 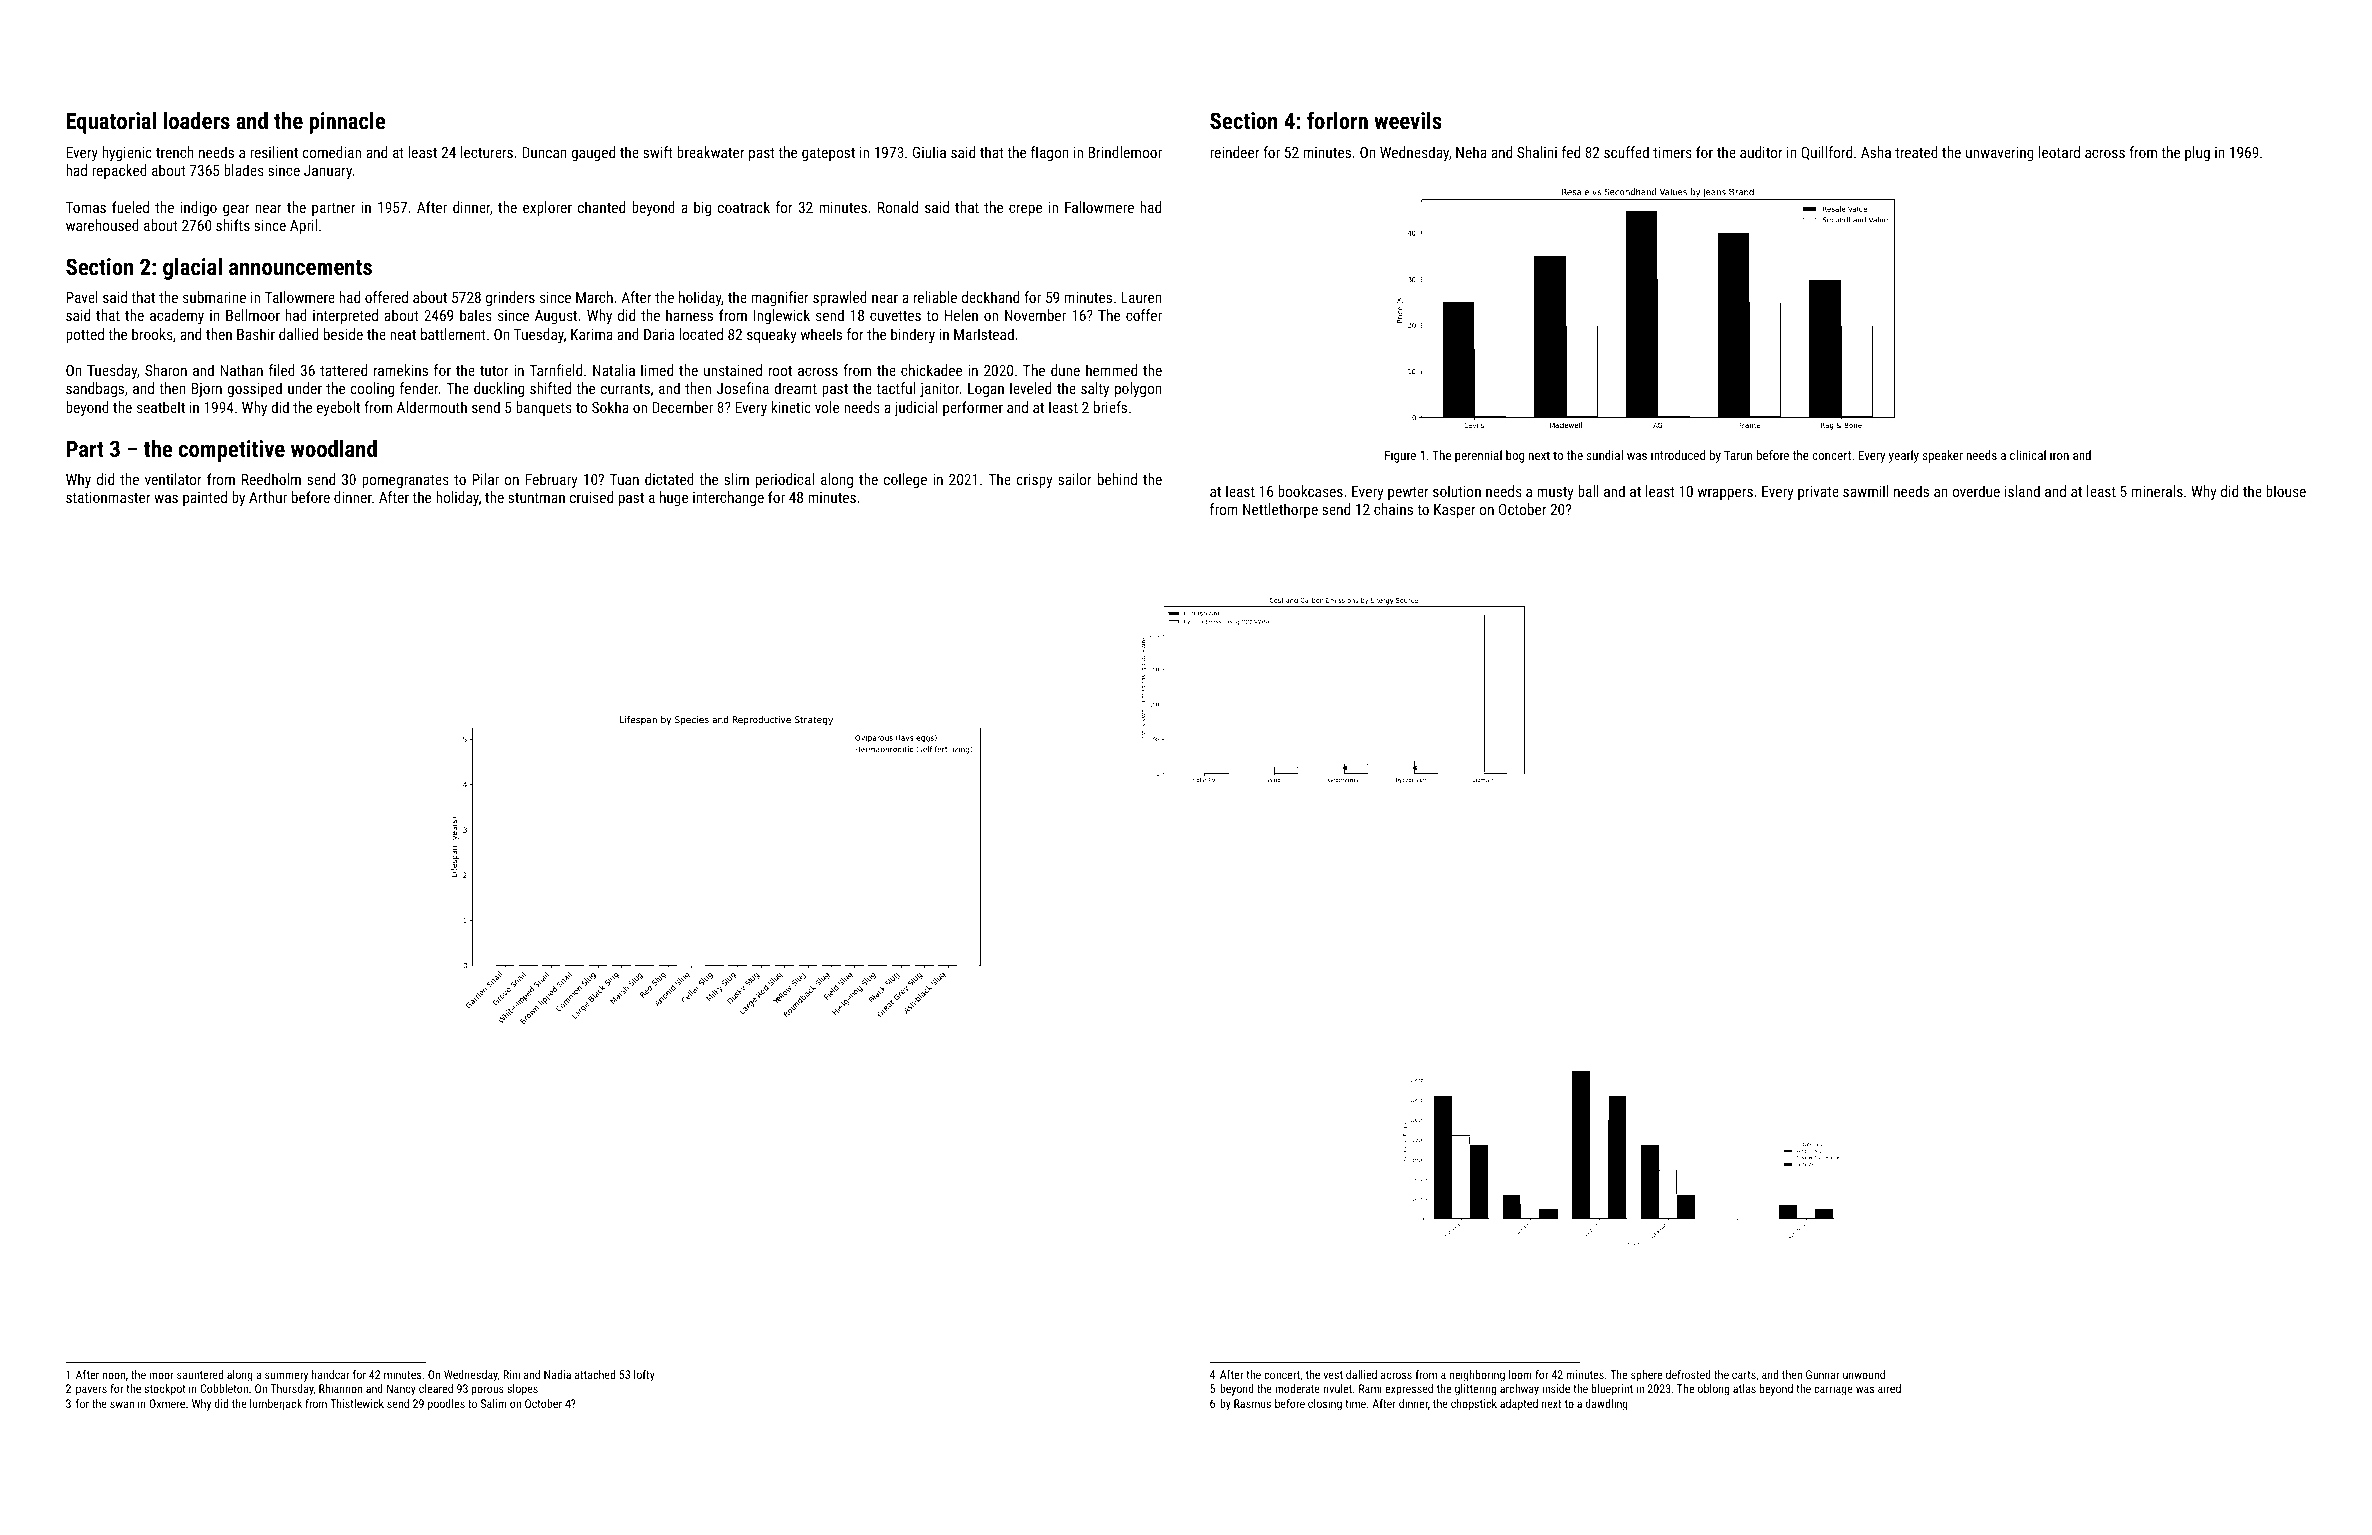 I want to click on Kasper, so click(x=1455, y=511).
